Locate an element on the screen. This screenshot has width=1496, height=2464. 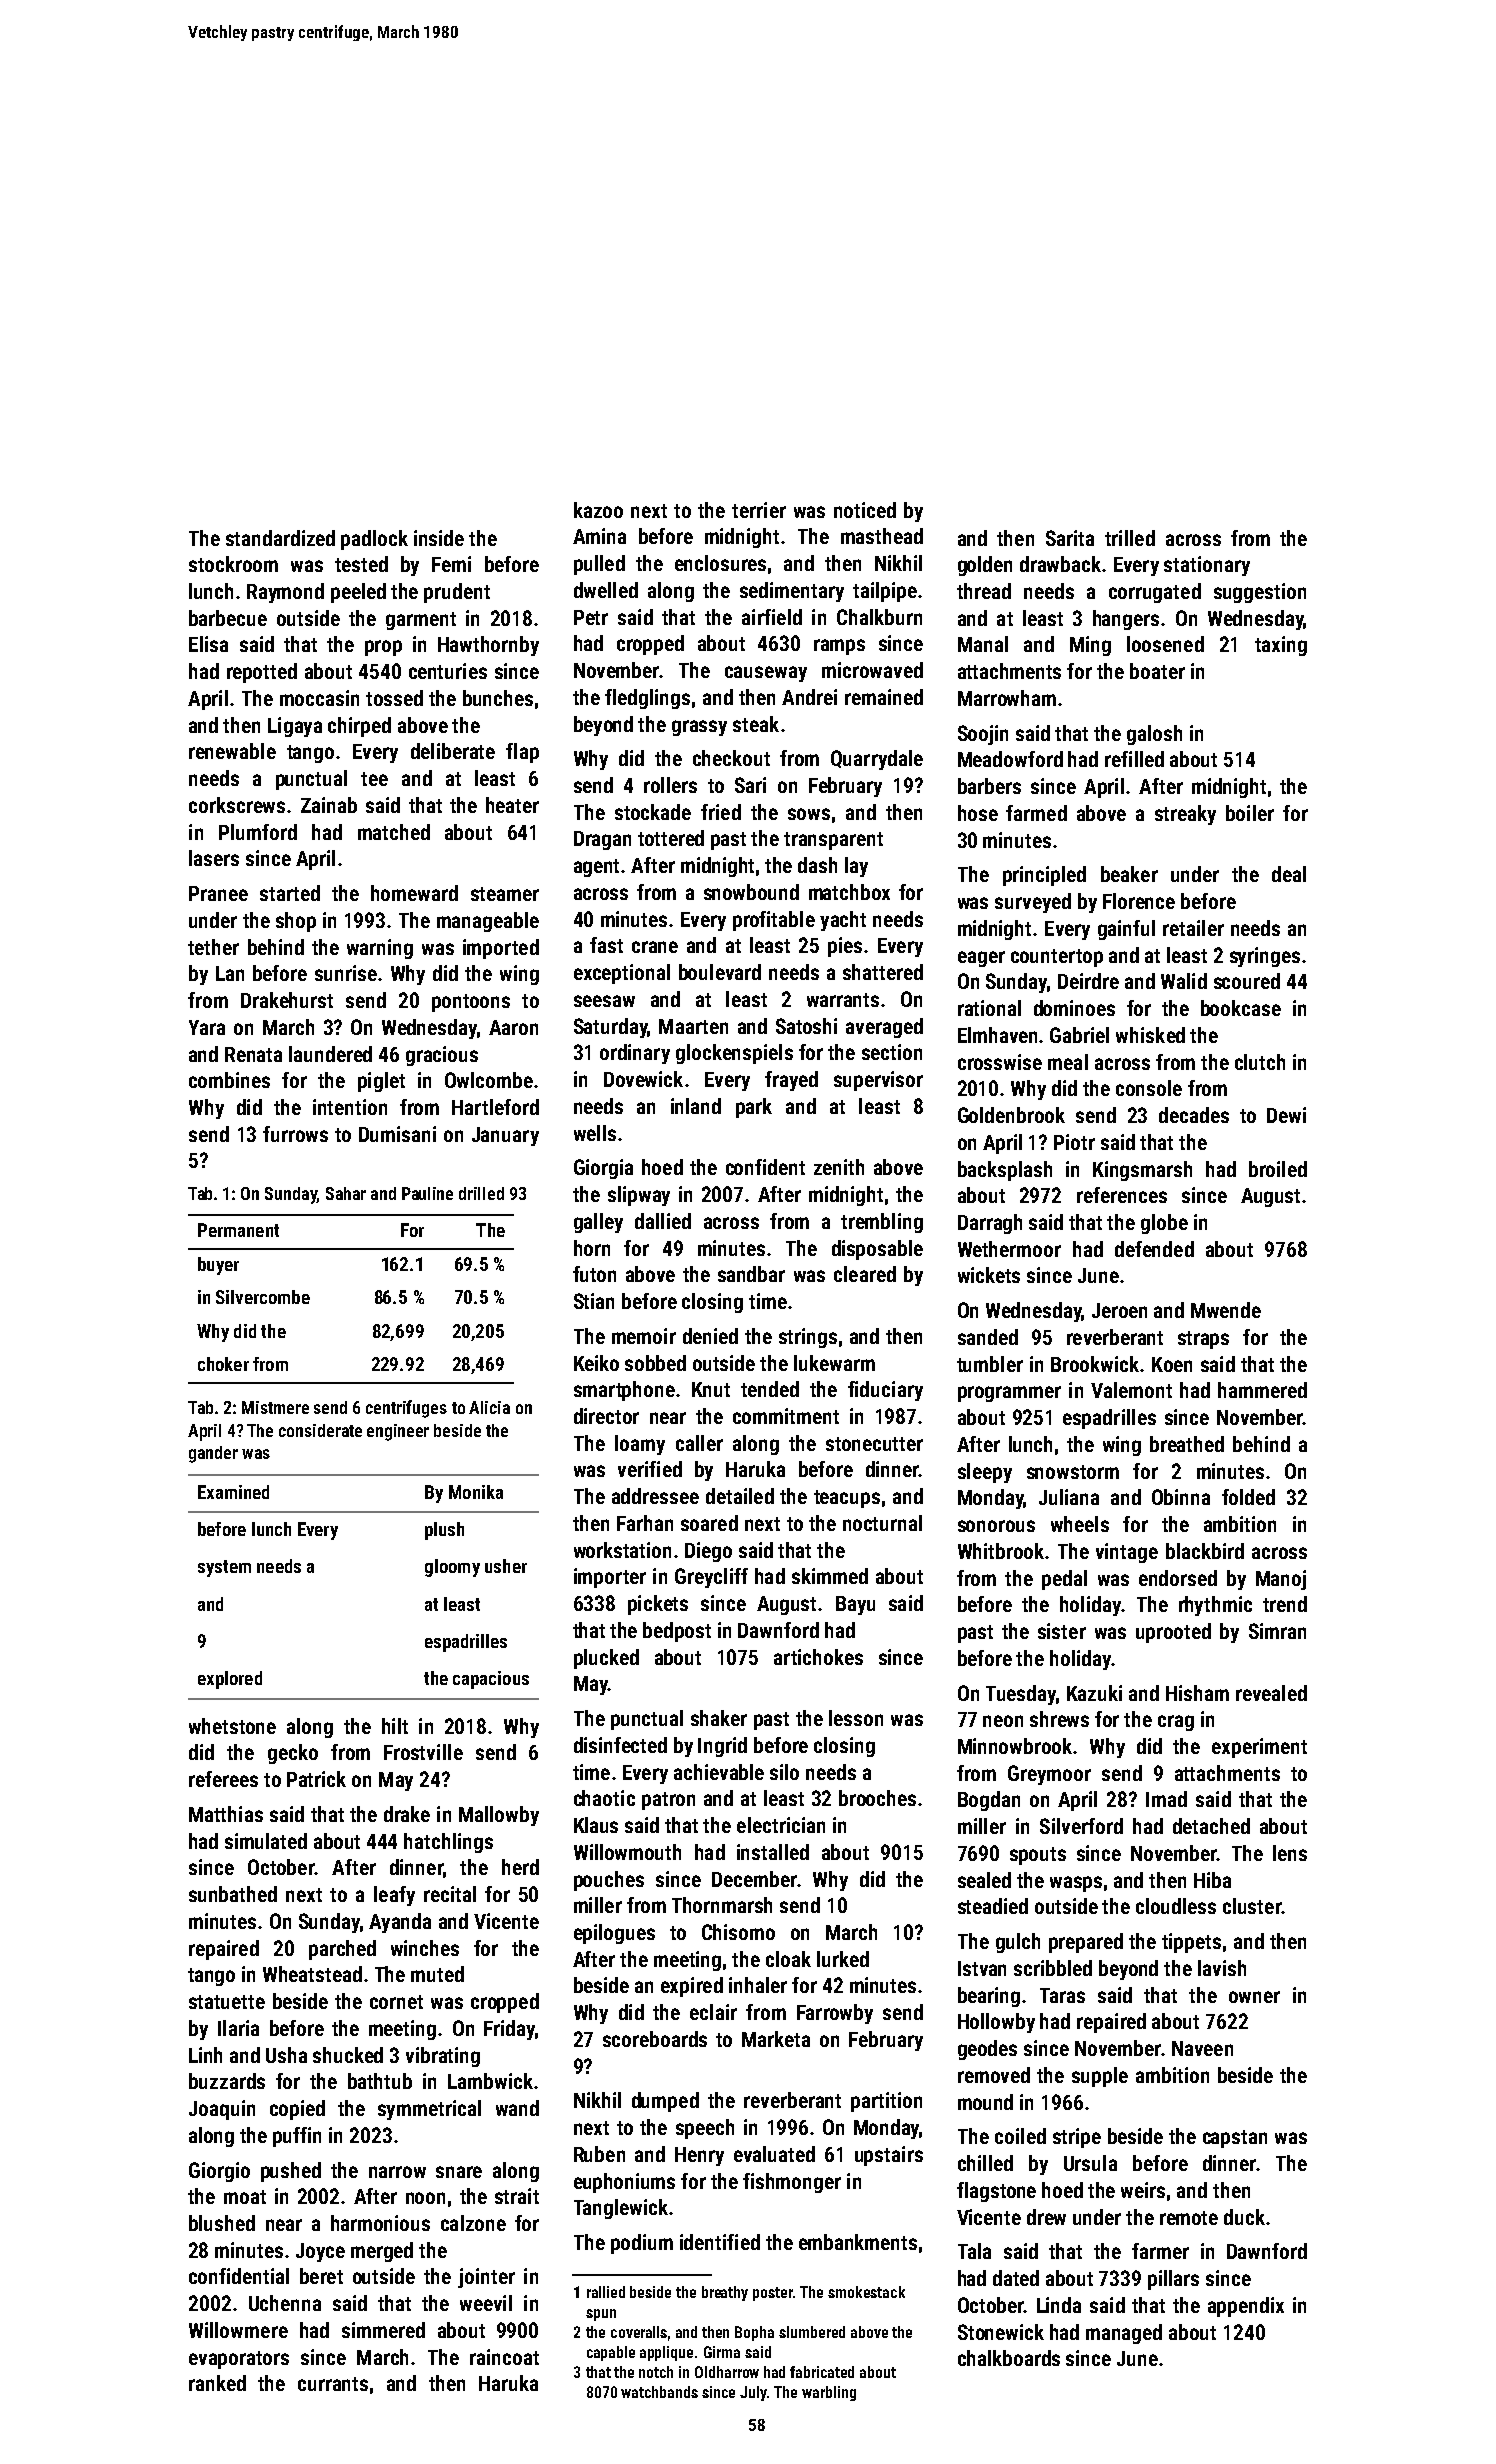
shucked is located at coordinates (348, 2055).
